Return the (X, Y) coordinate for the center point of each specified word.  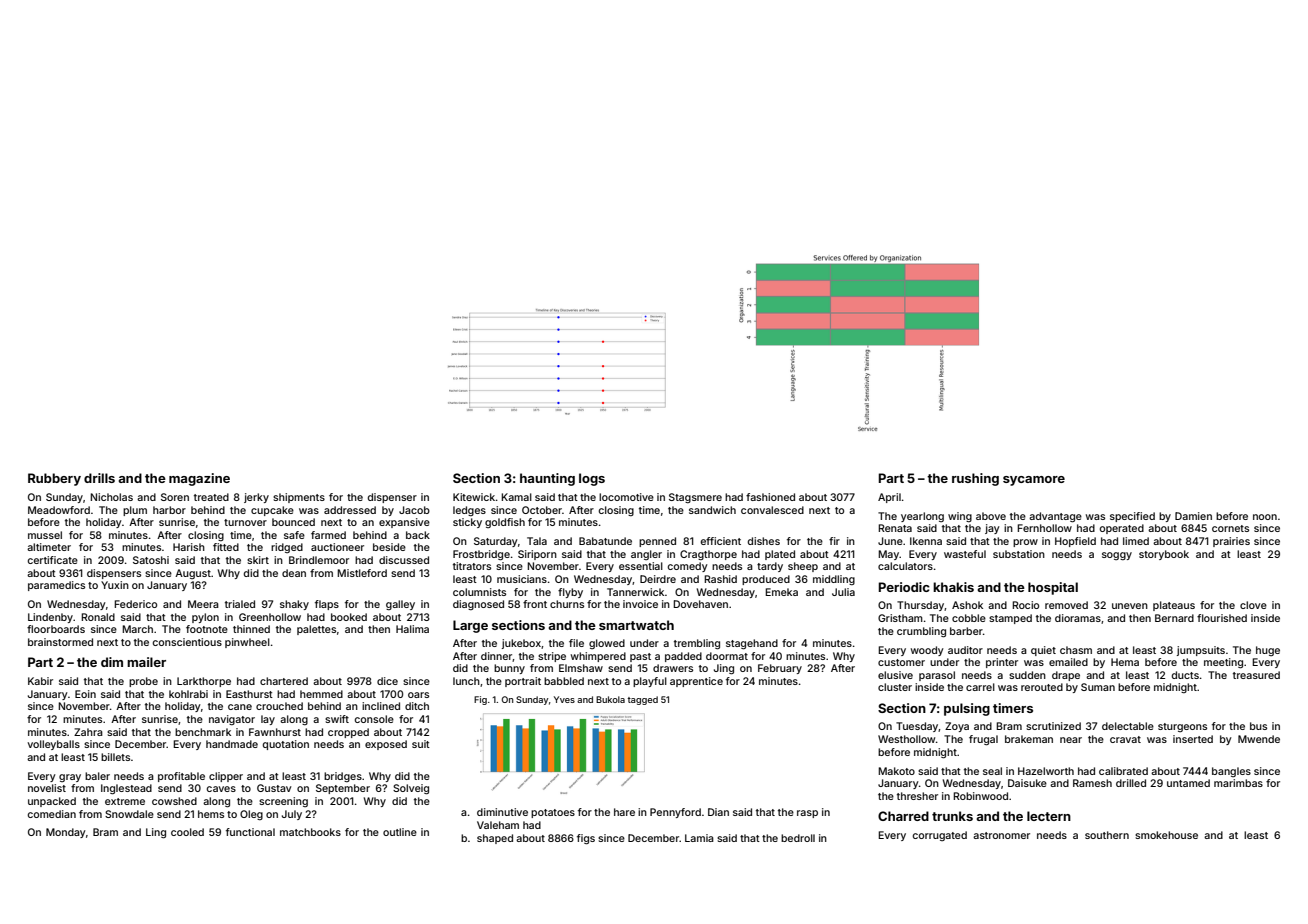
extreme (125, 801)
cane (240, 707)
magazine (199, 479)
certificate (53, 560)
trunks (952, 816)
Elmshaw (581, 668)
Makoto (896, 771)
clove (1253, 605)
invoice (640, 604)
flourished (1222, 618)
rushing (975, 479)
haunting (547, 479)
